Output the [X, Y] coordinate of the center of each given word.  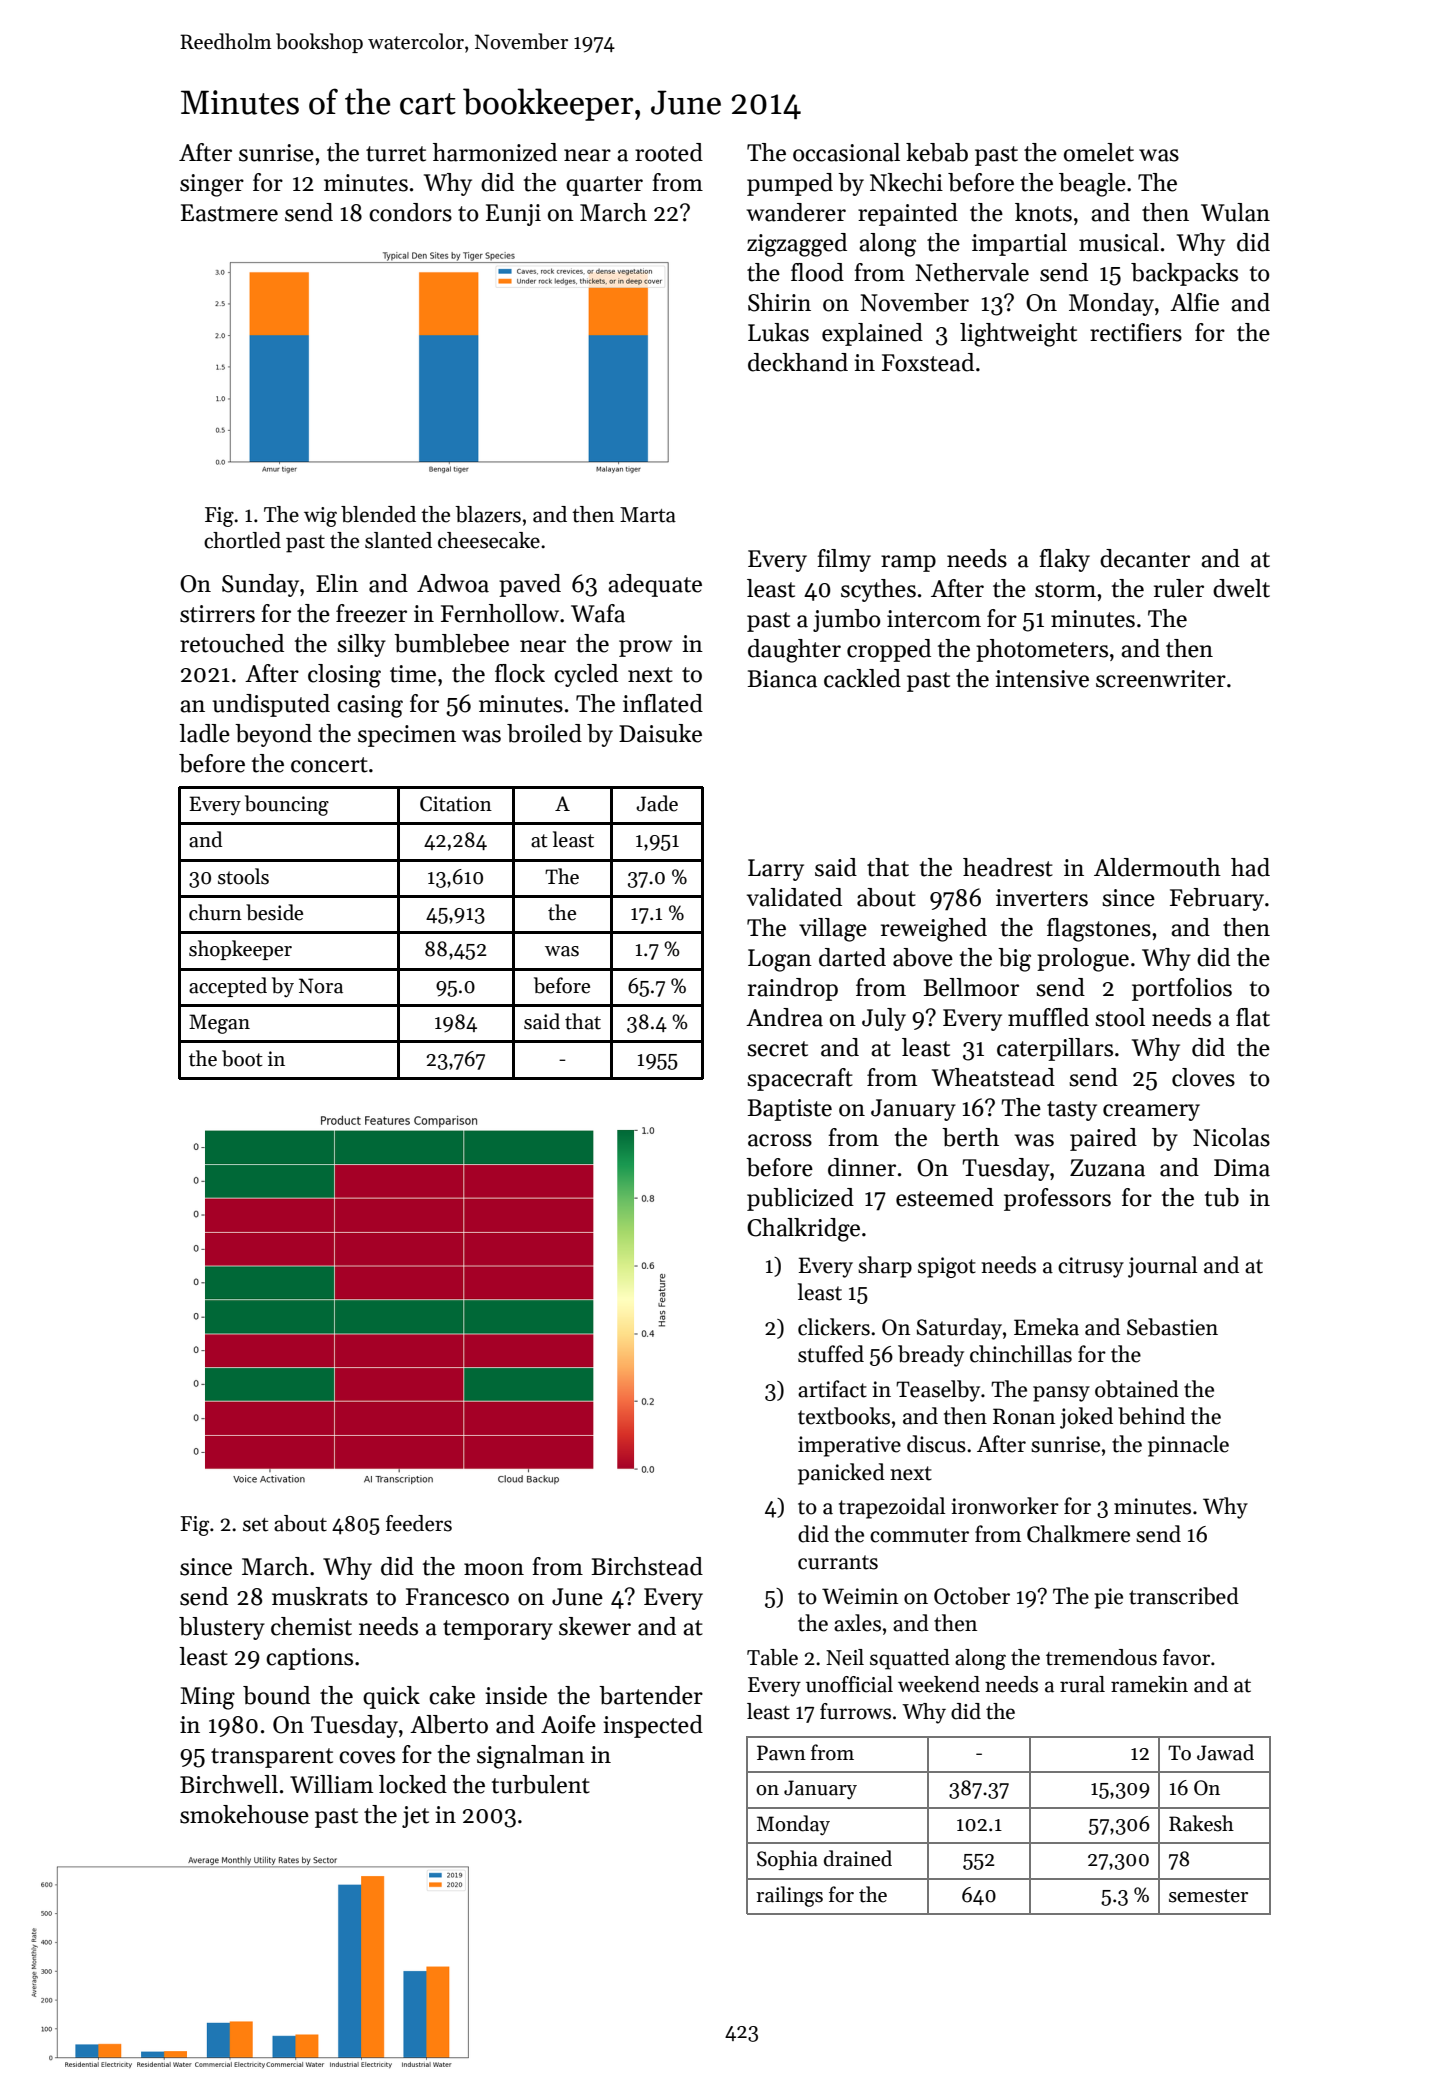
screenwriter [1161, 679]
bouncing [287, 805]
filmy [844, 560]
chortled [242, 540]
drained [858, 1858]
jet [415, 1817]
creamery [1151, 1112]
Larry [776, 870]
